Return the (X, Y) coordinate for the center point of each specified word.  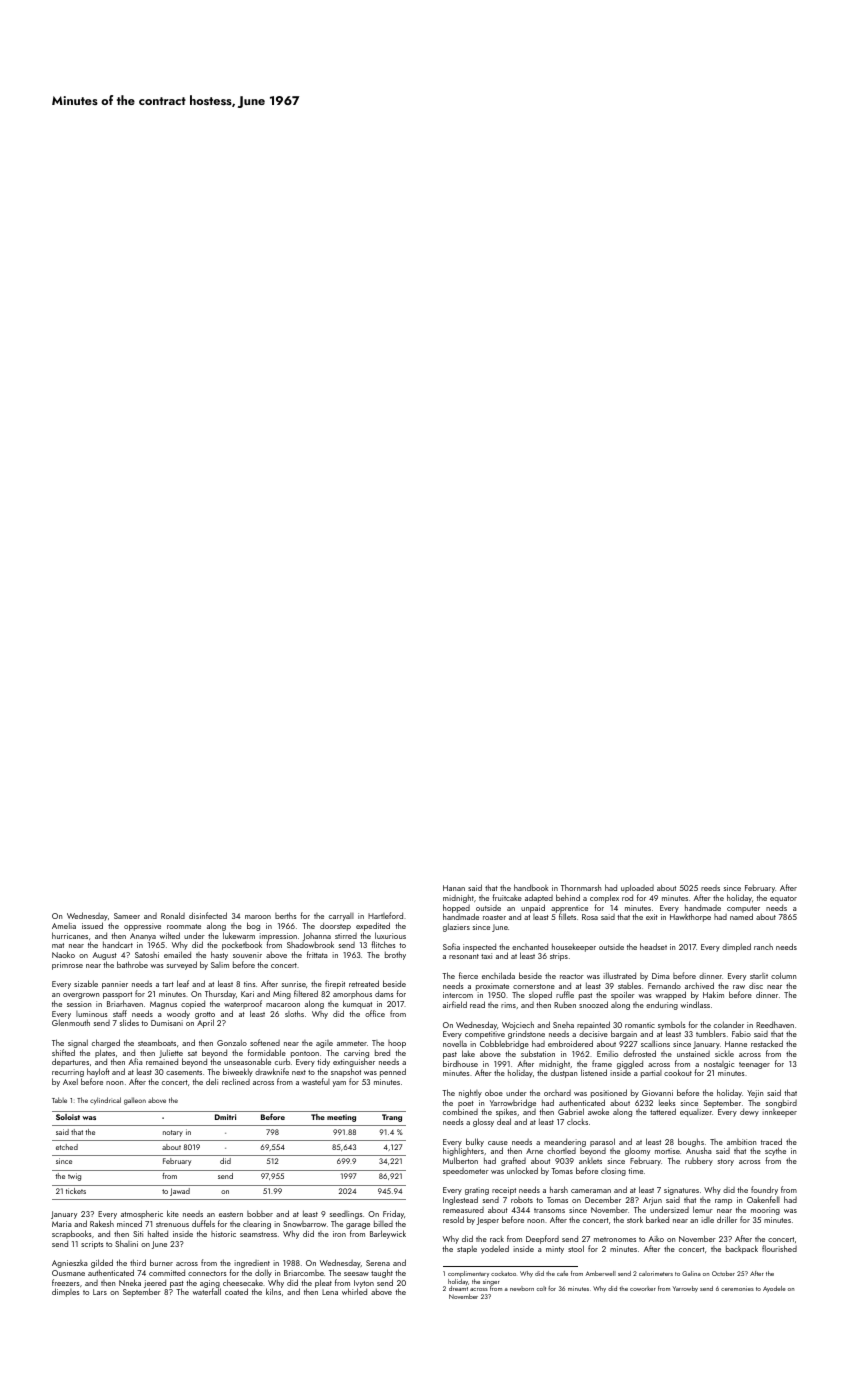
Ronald (173, 915)
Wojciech (518, 1026)
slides (129, 1022)
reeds (710, 888)
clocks (577, 1121)
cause (498, 1143)
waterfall (207, 1292)
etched (67, 1147)
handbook (531, 887)
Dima (661, 976)
